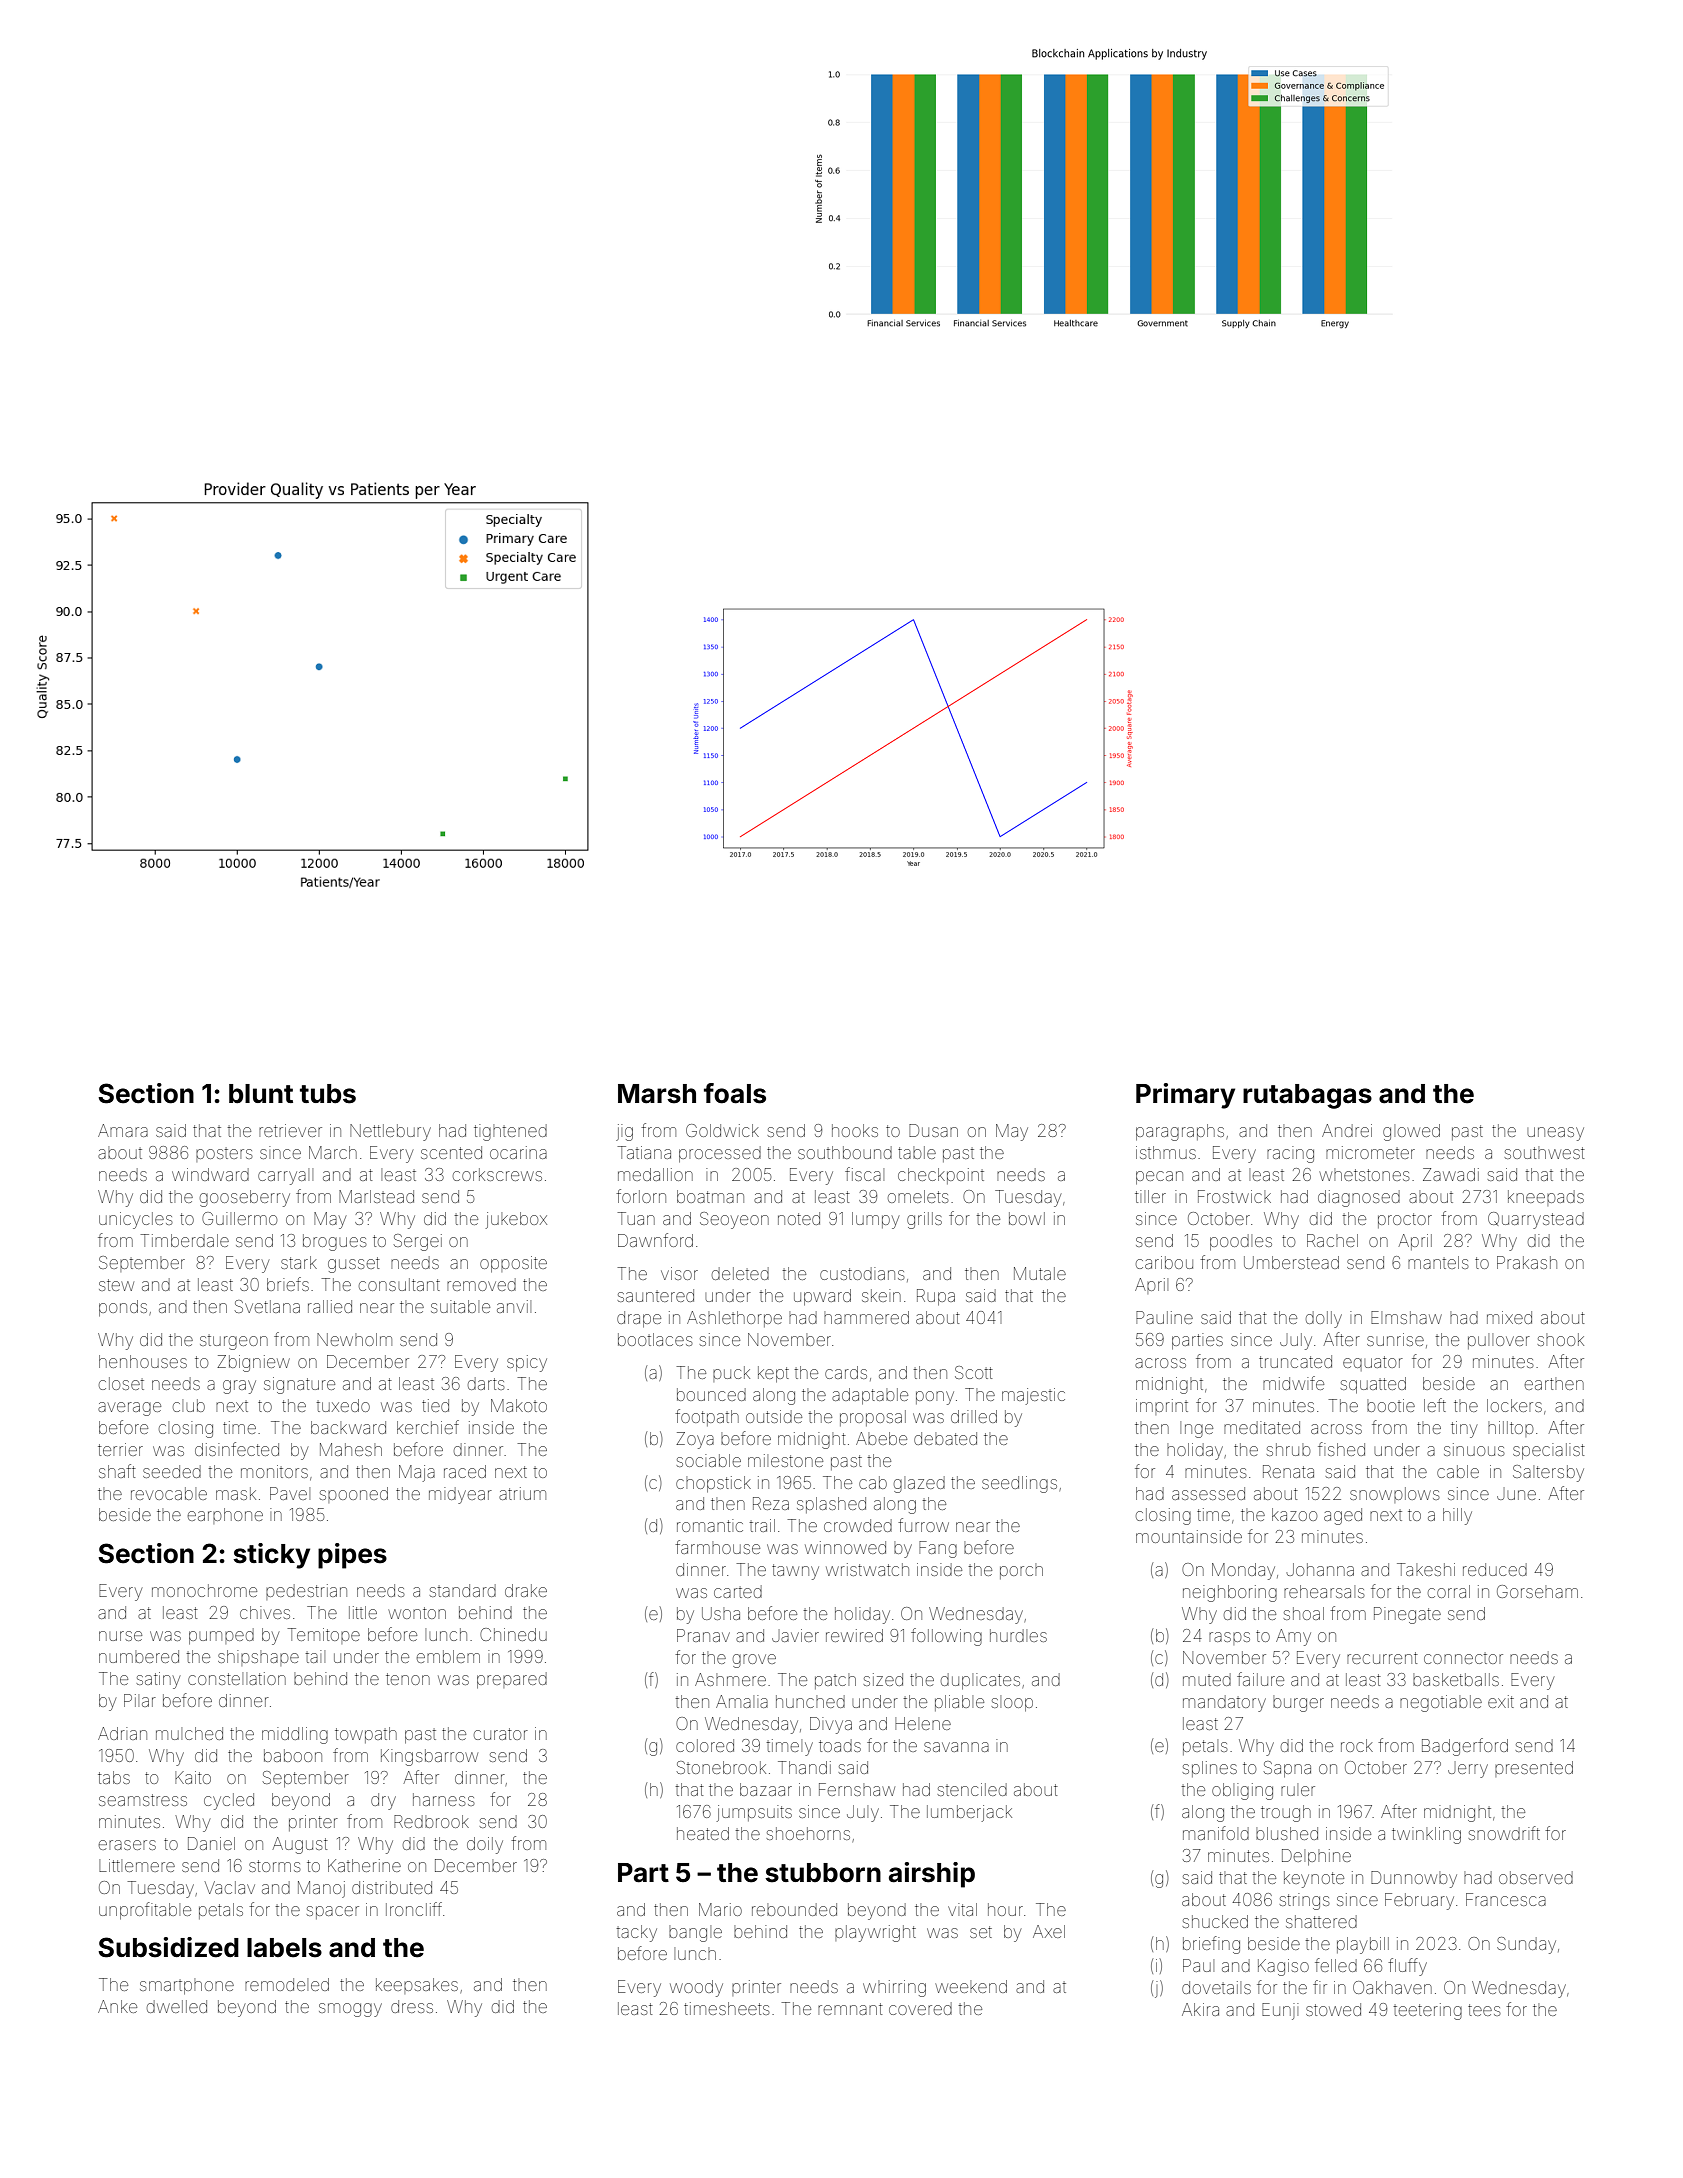  Describe the element at coordinates (117, 2006) in the document. I see `Anke` at that location.
